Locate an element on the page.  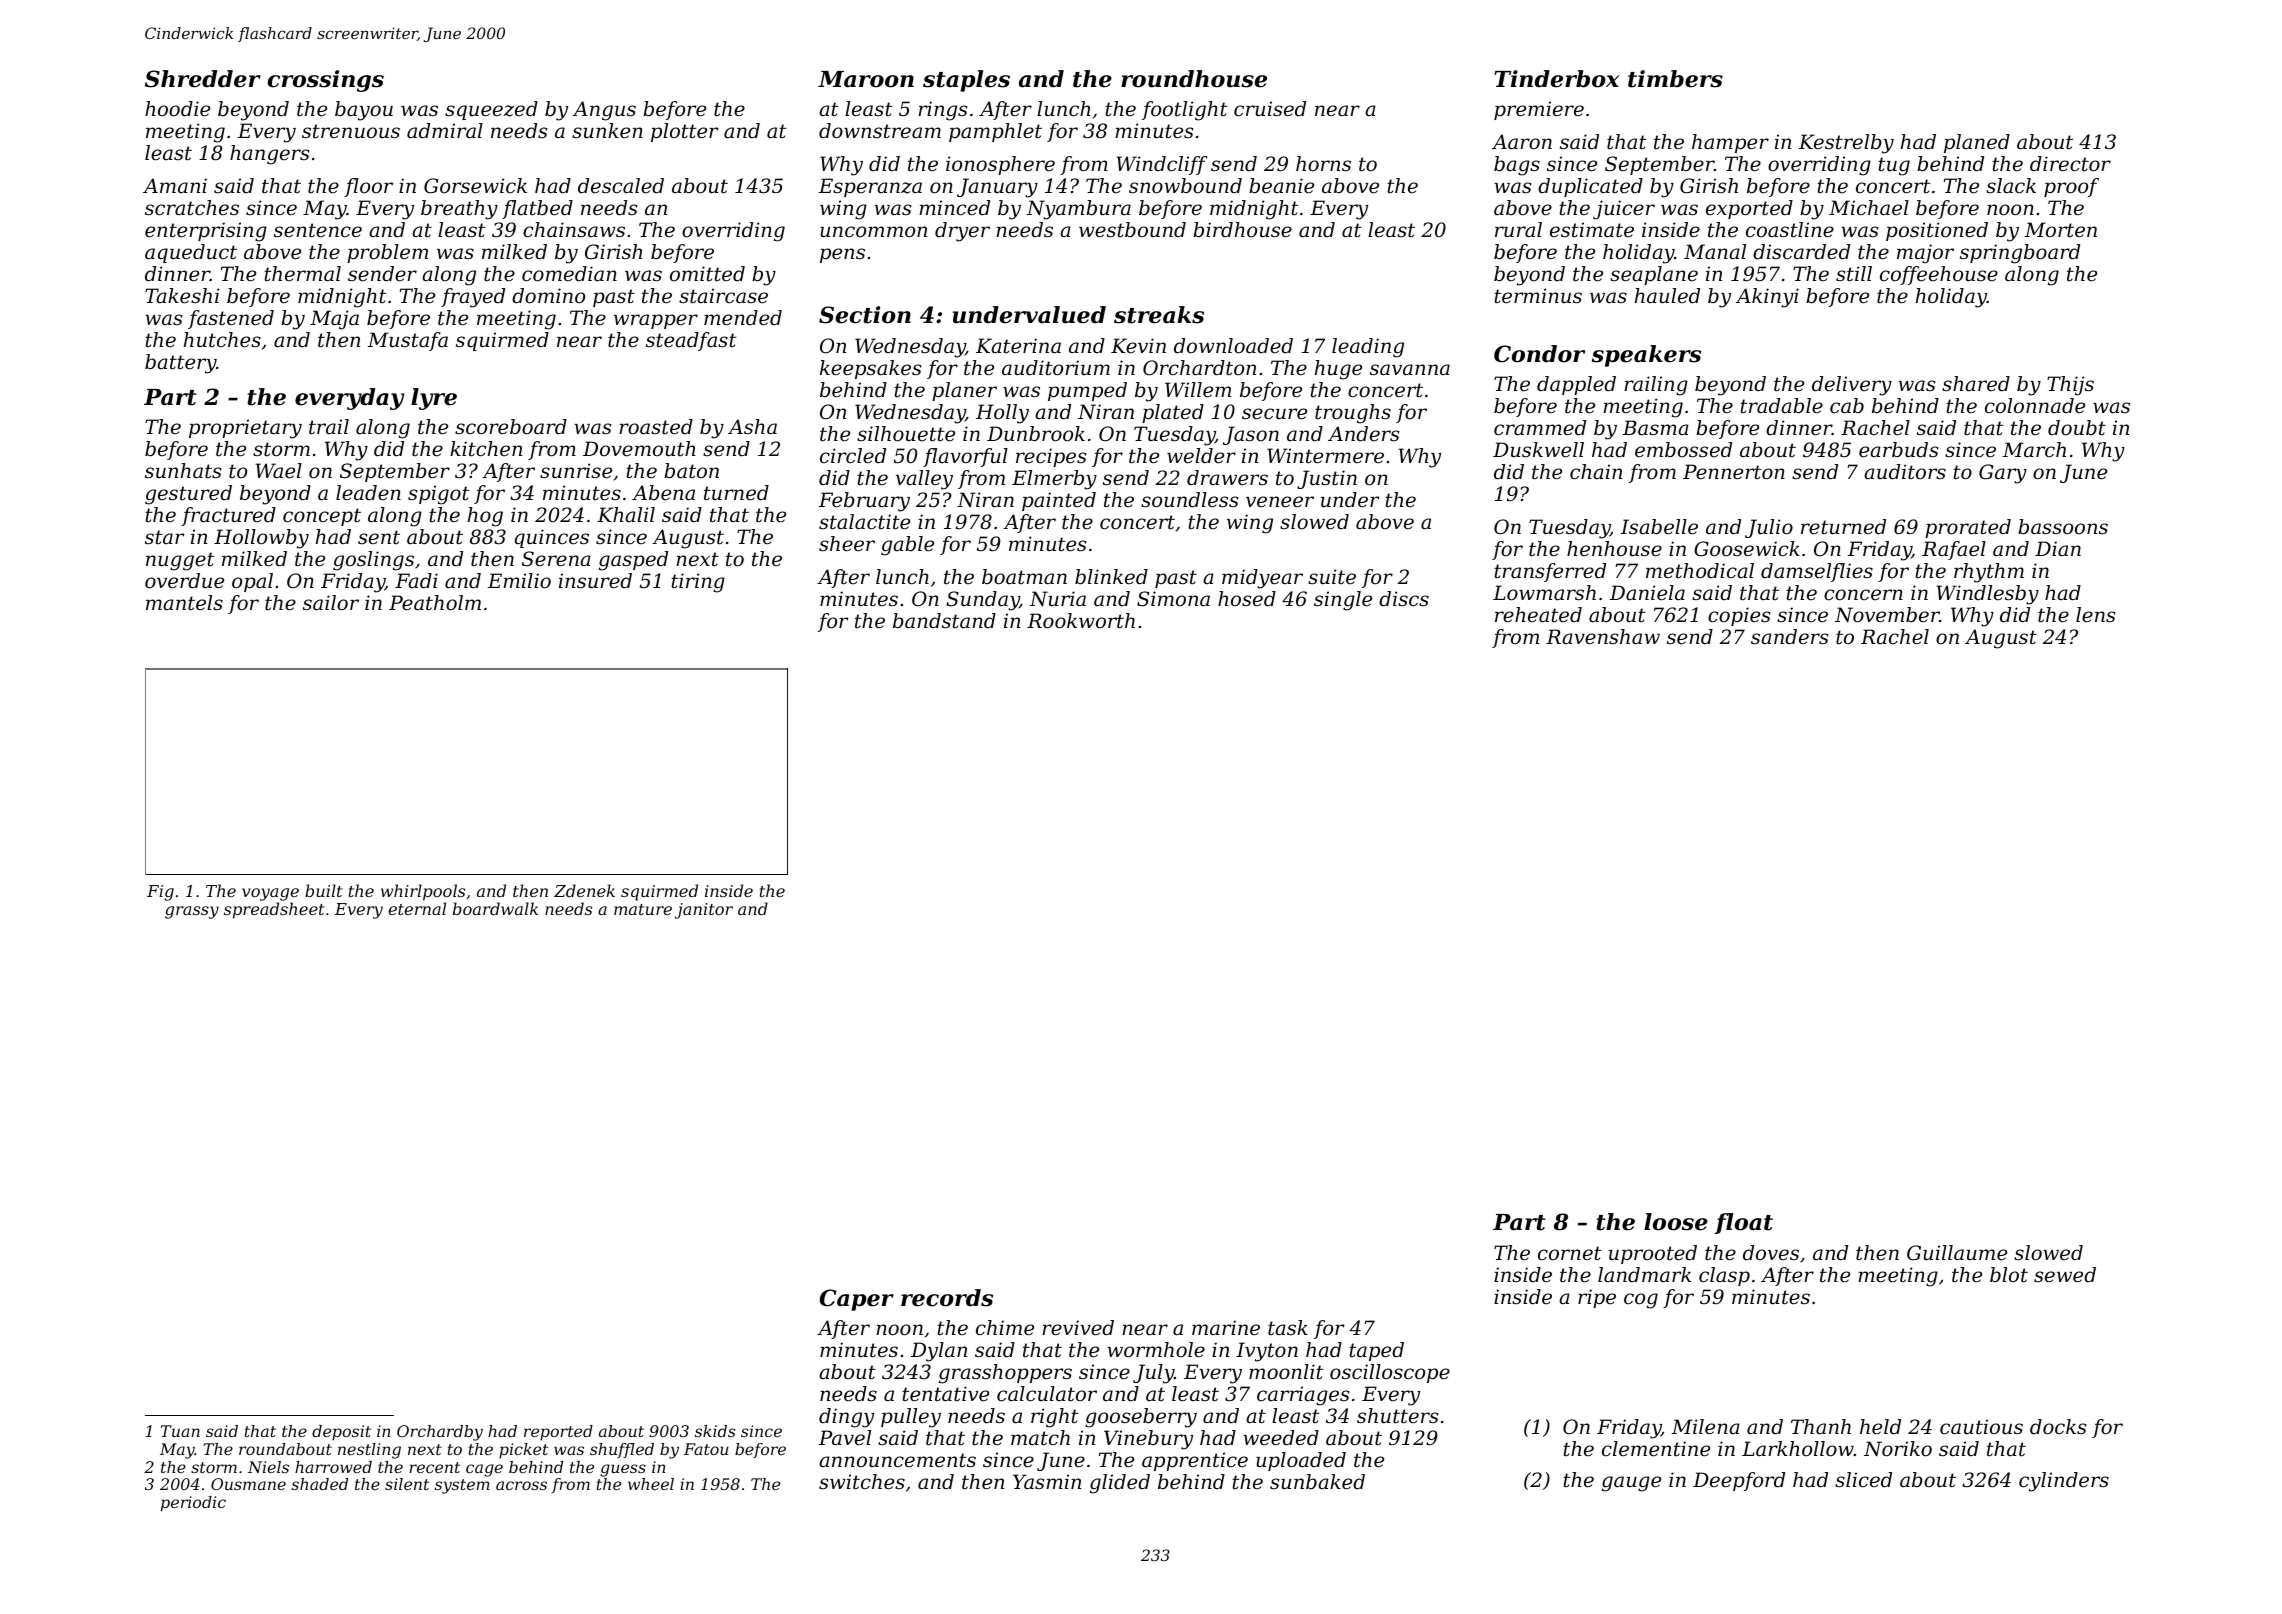
janitor is located at coordinates (704, 911).
